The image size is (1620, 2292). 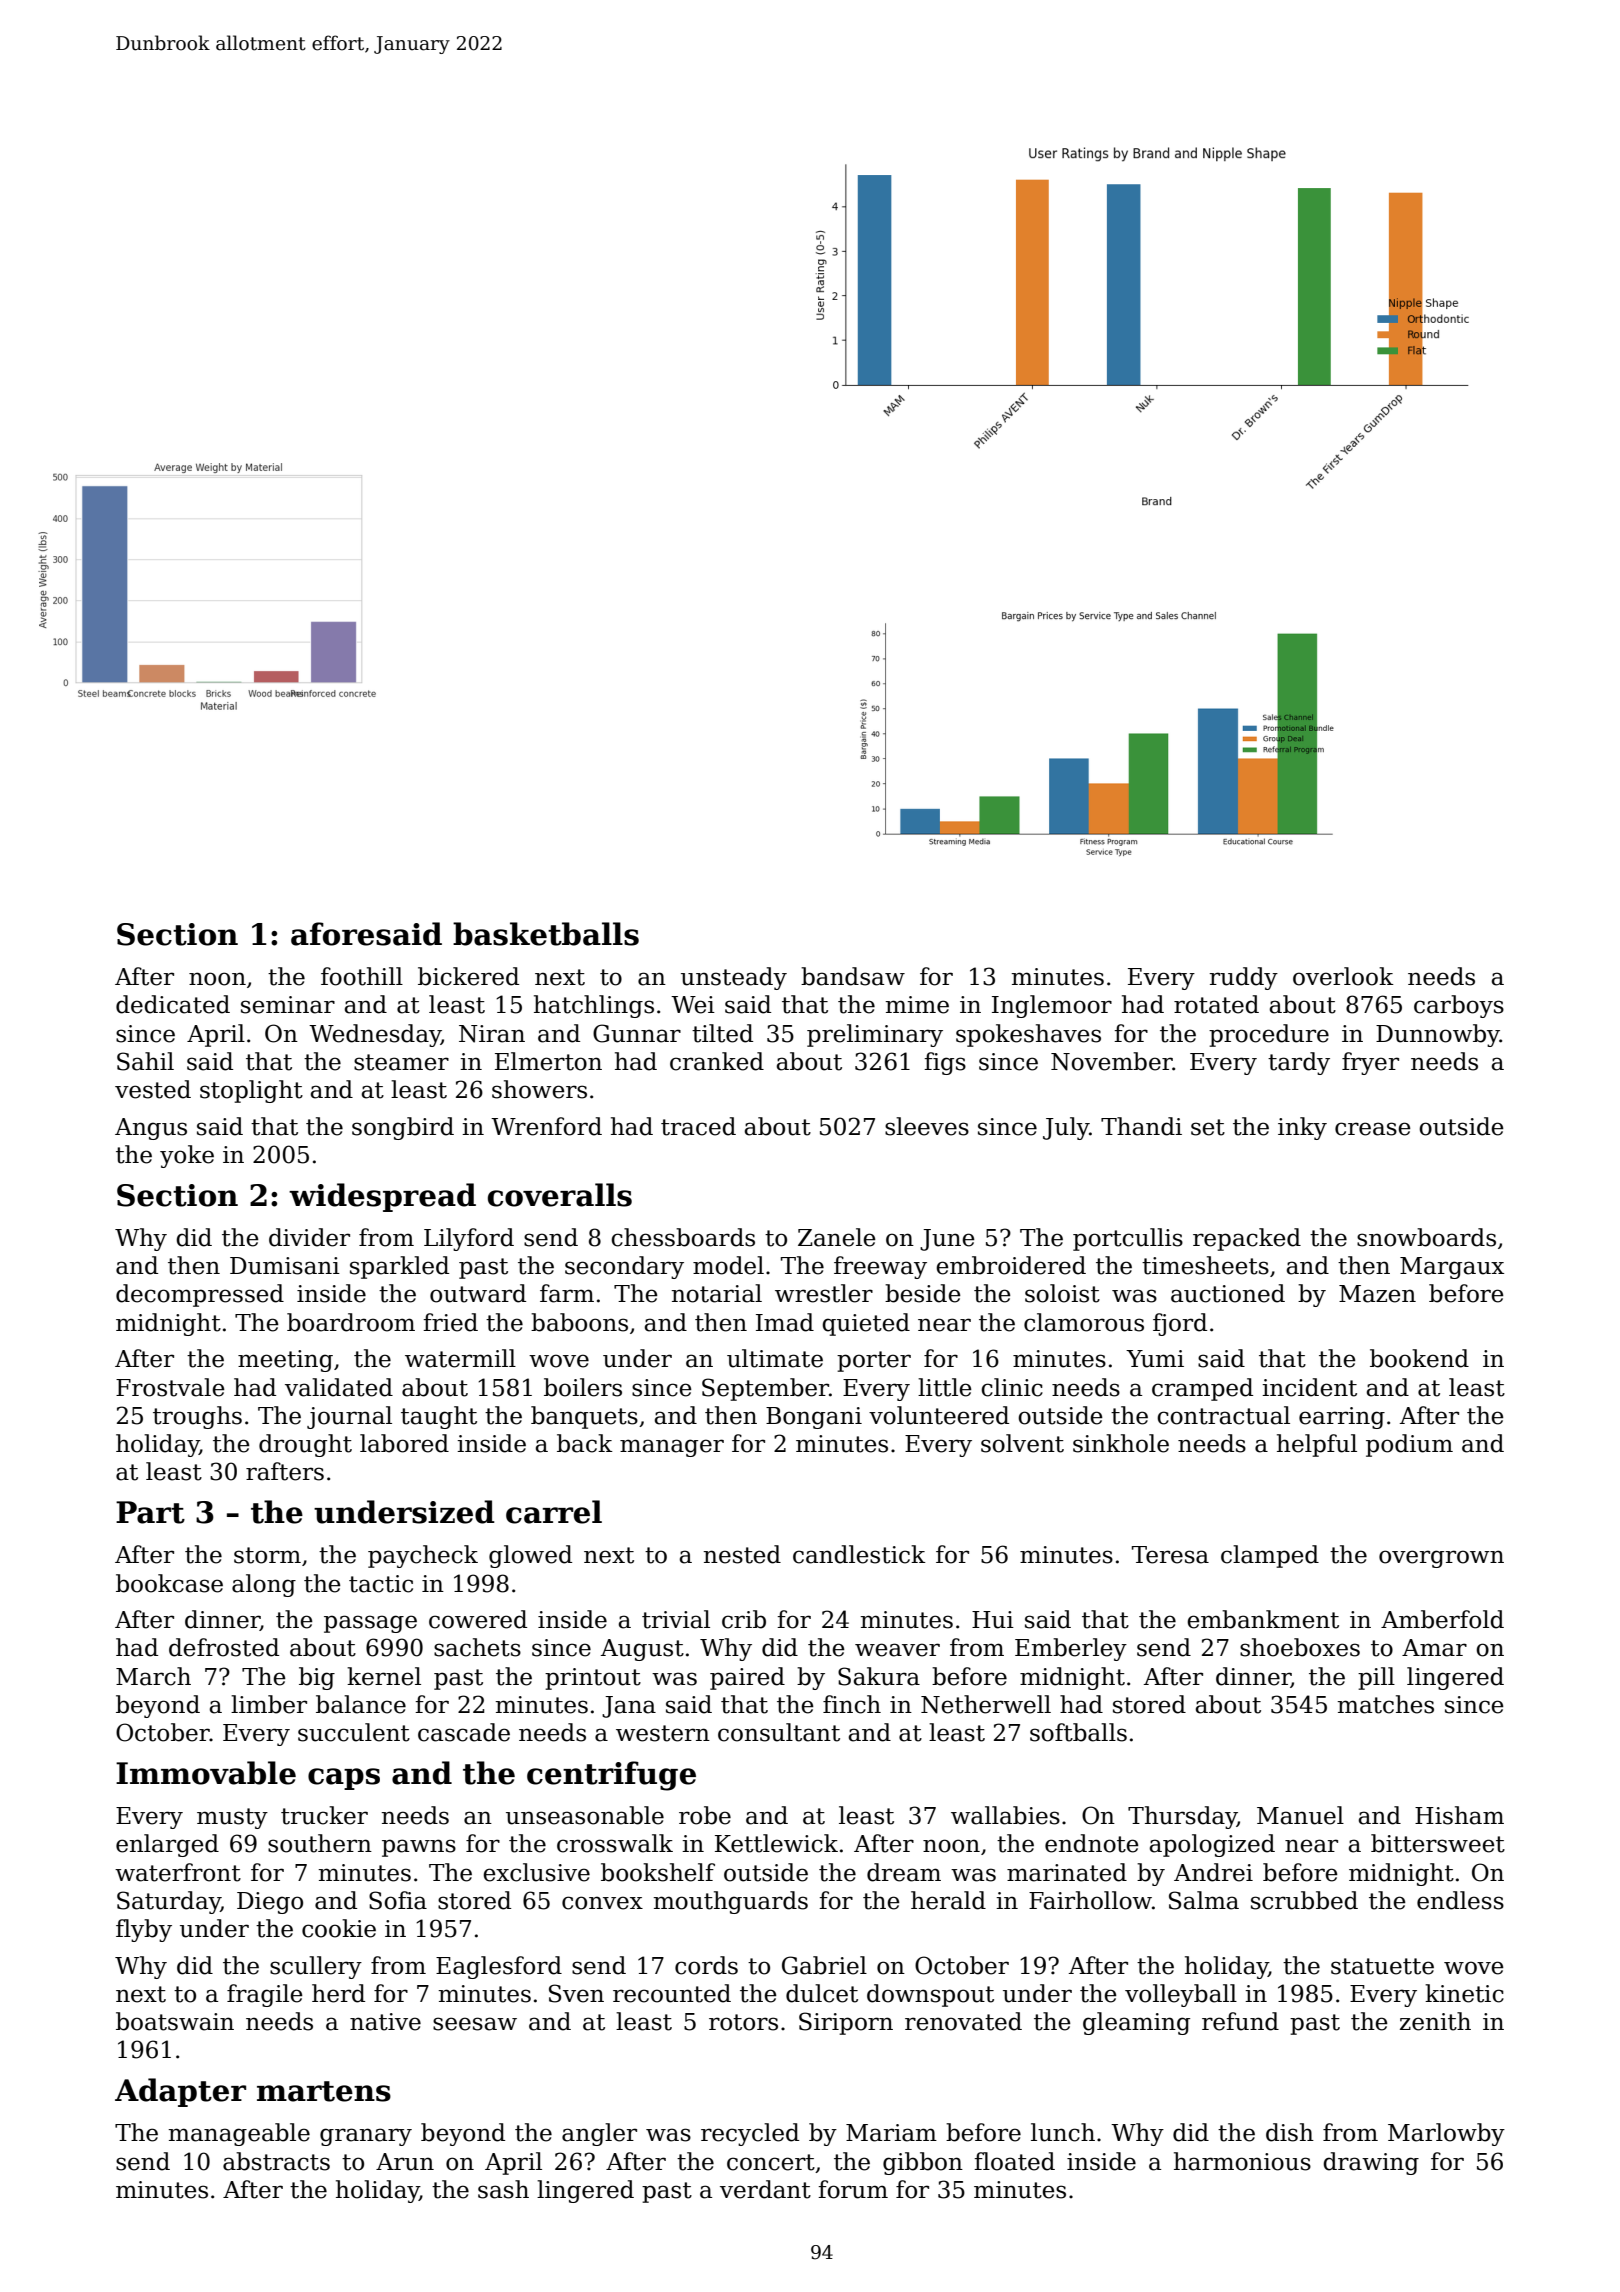 I want to click on shoeboxes, so click(x=1300, y=1647).
